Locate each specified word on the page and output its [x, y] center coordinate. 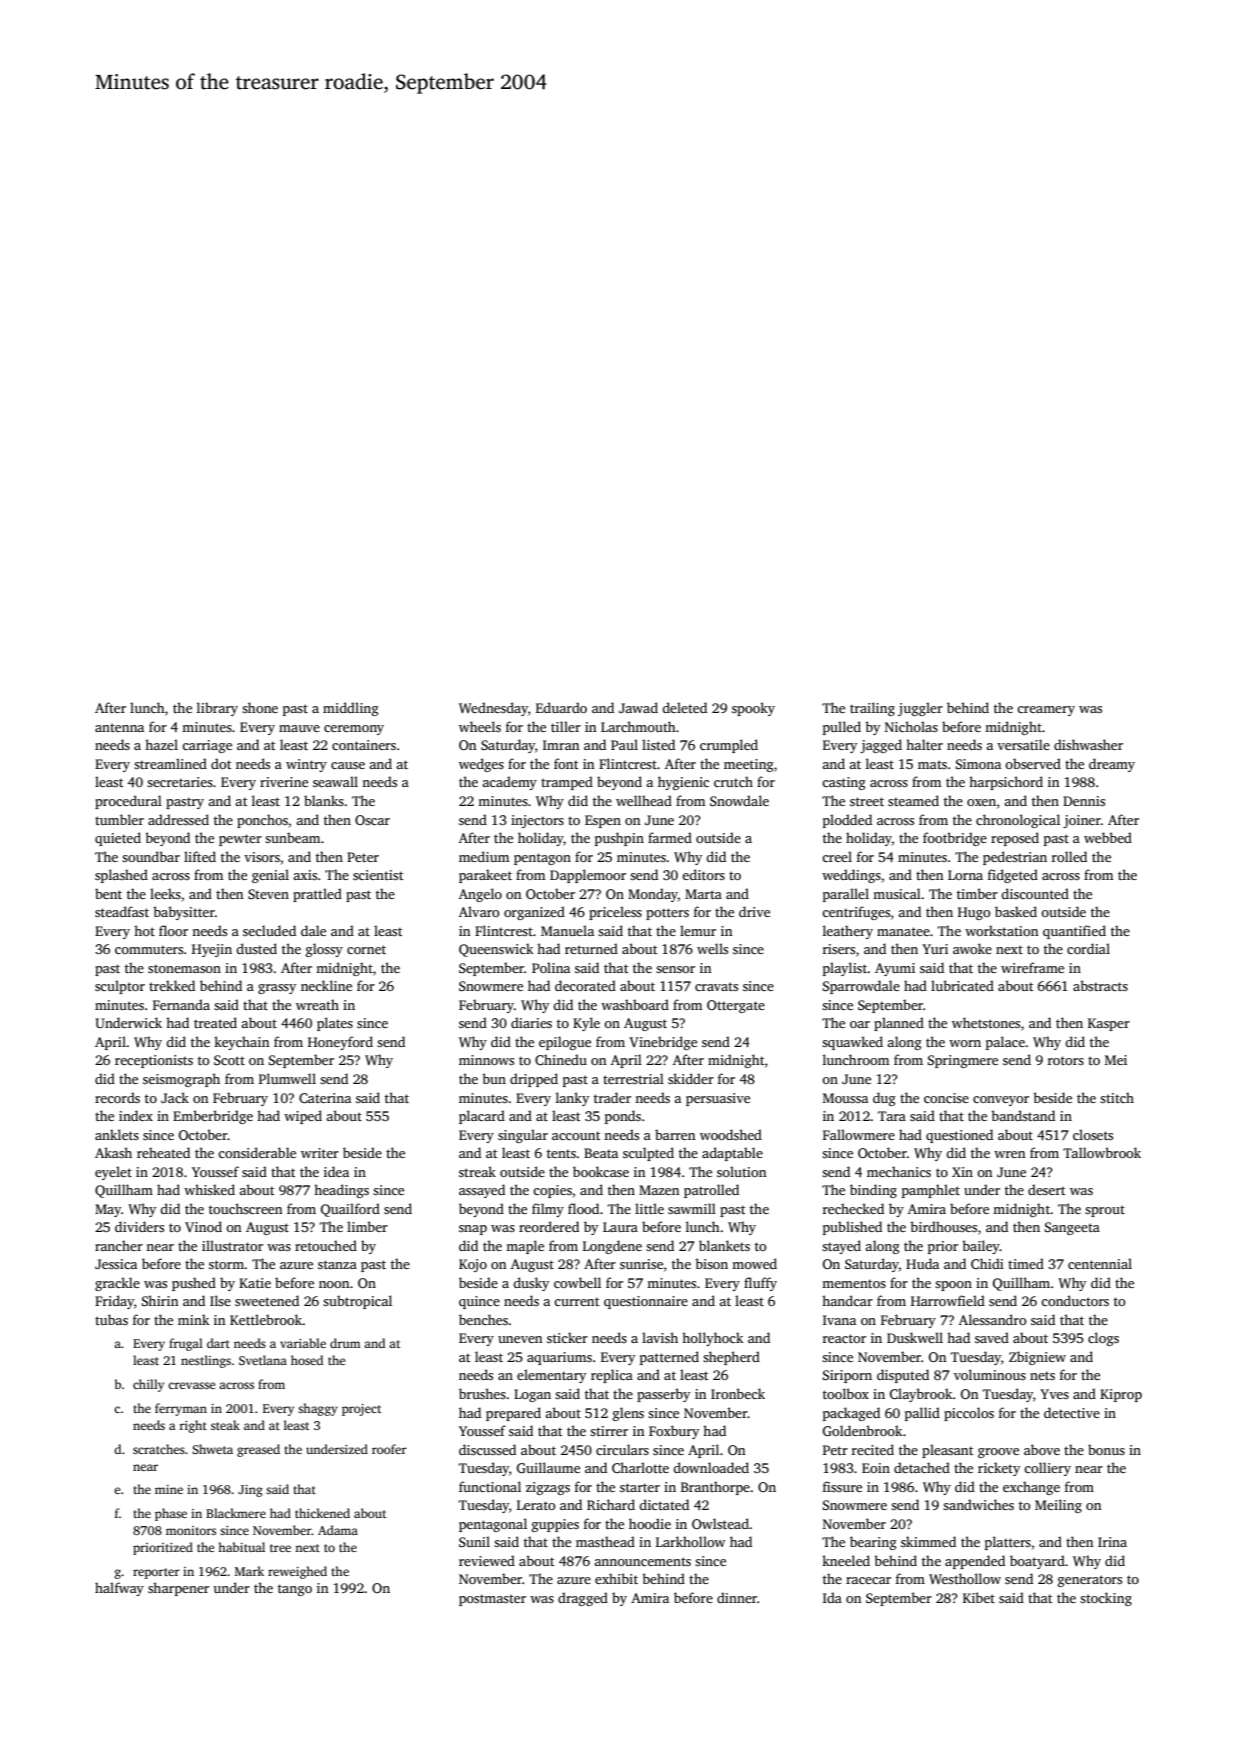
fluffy [760, 1284]
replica [612, 1376]
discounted [1035, 893]
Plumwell [287, 1078]
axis [305, 875]
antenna [119, 727]
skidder [691, 1078]
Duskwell [915, 1337]
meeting [749, 765]
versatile [1023, 744]
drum [345, 1343]
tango [295, 1590]
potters [667, 914]
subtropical [357, 1302]
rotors [1066, 1060]
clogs [1103, 1339]
